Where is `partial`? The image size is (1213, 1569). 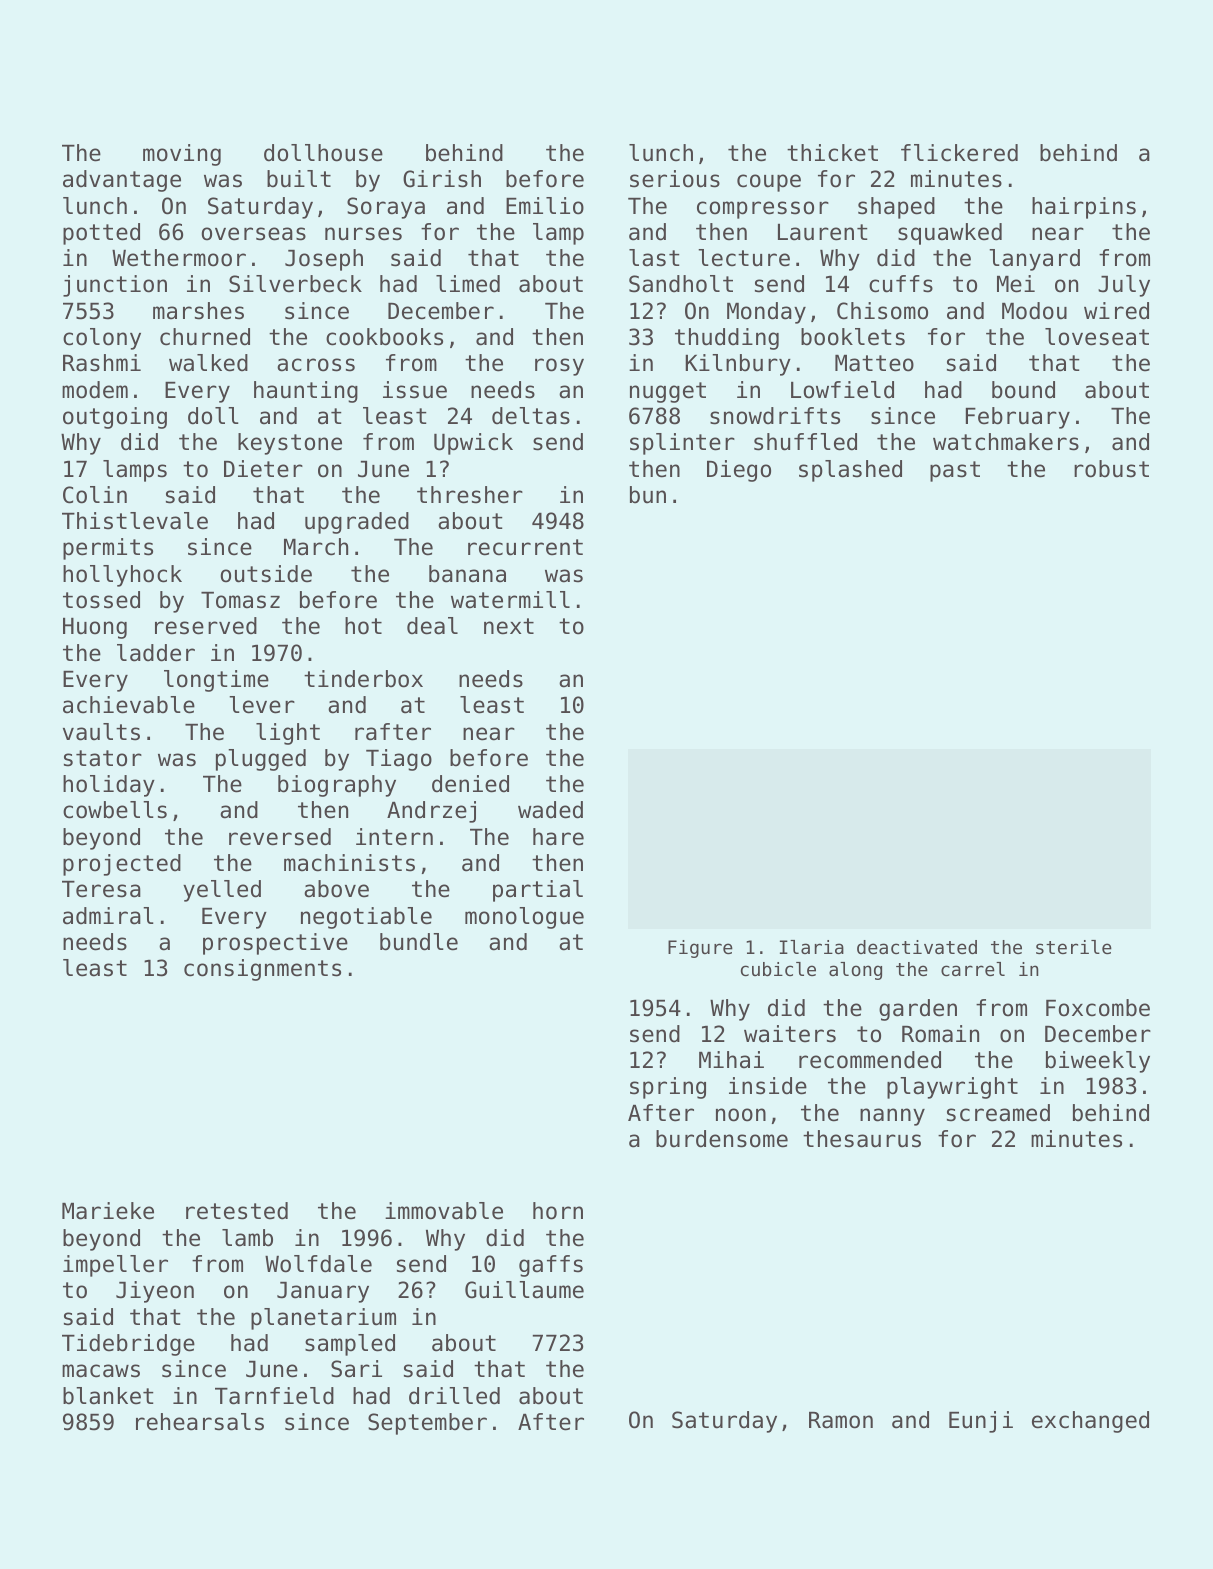 partial is located at coordinates (538, 891).
